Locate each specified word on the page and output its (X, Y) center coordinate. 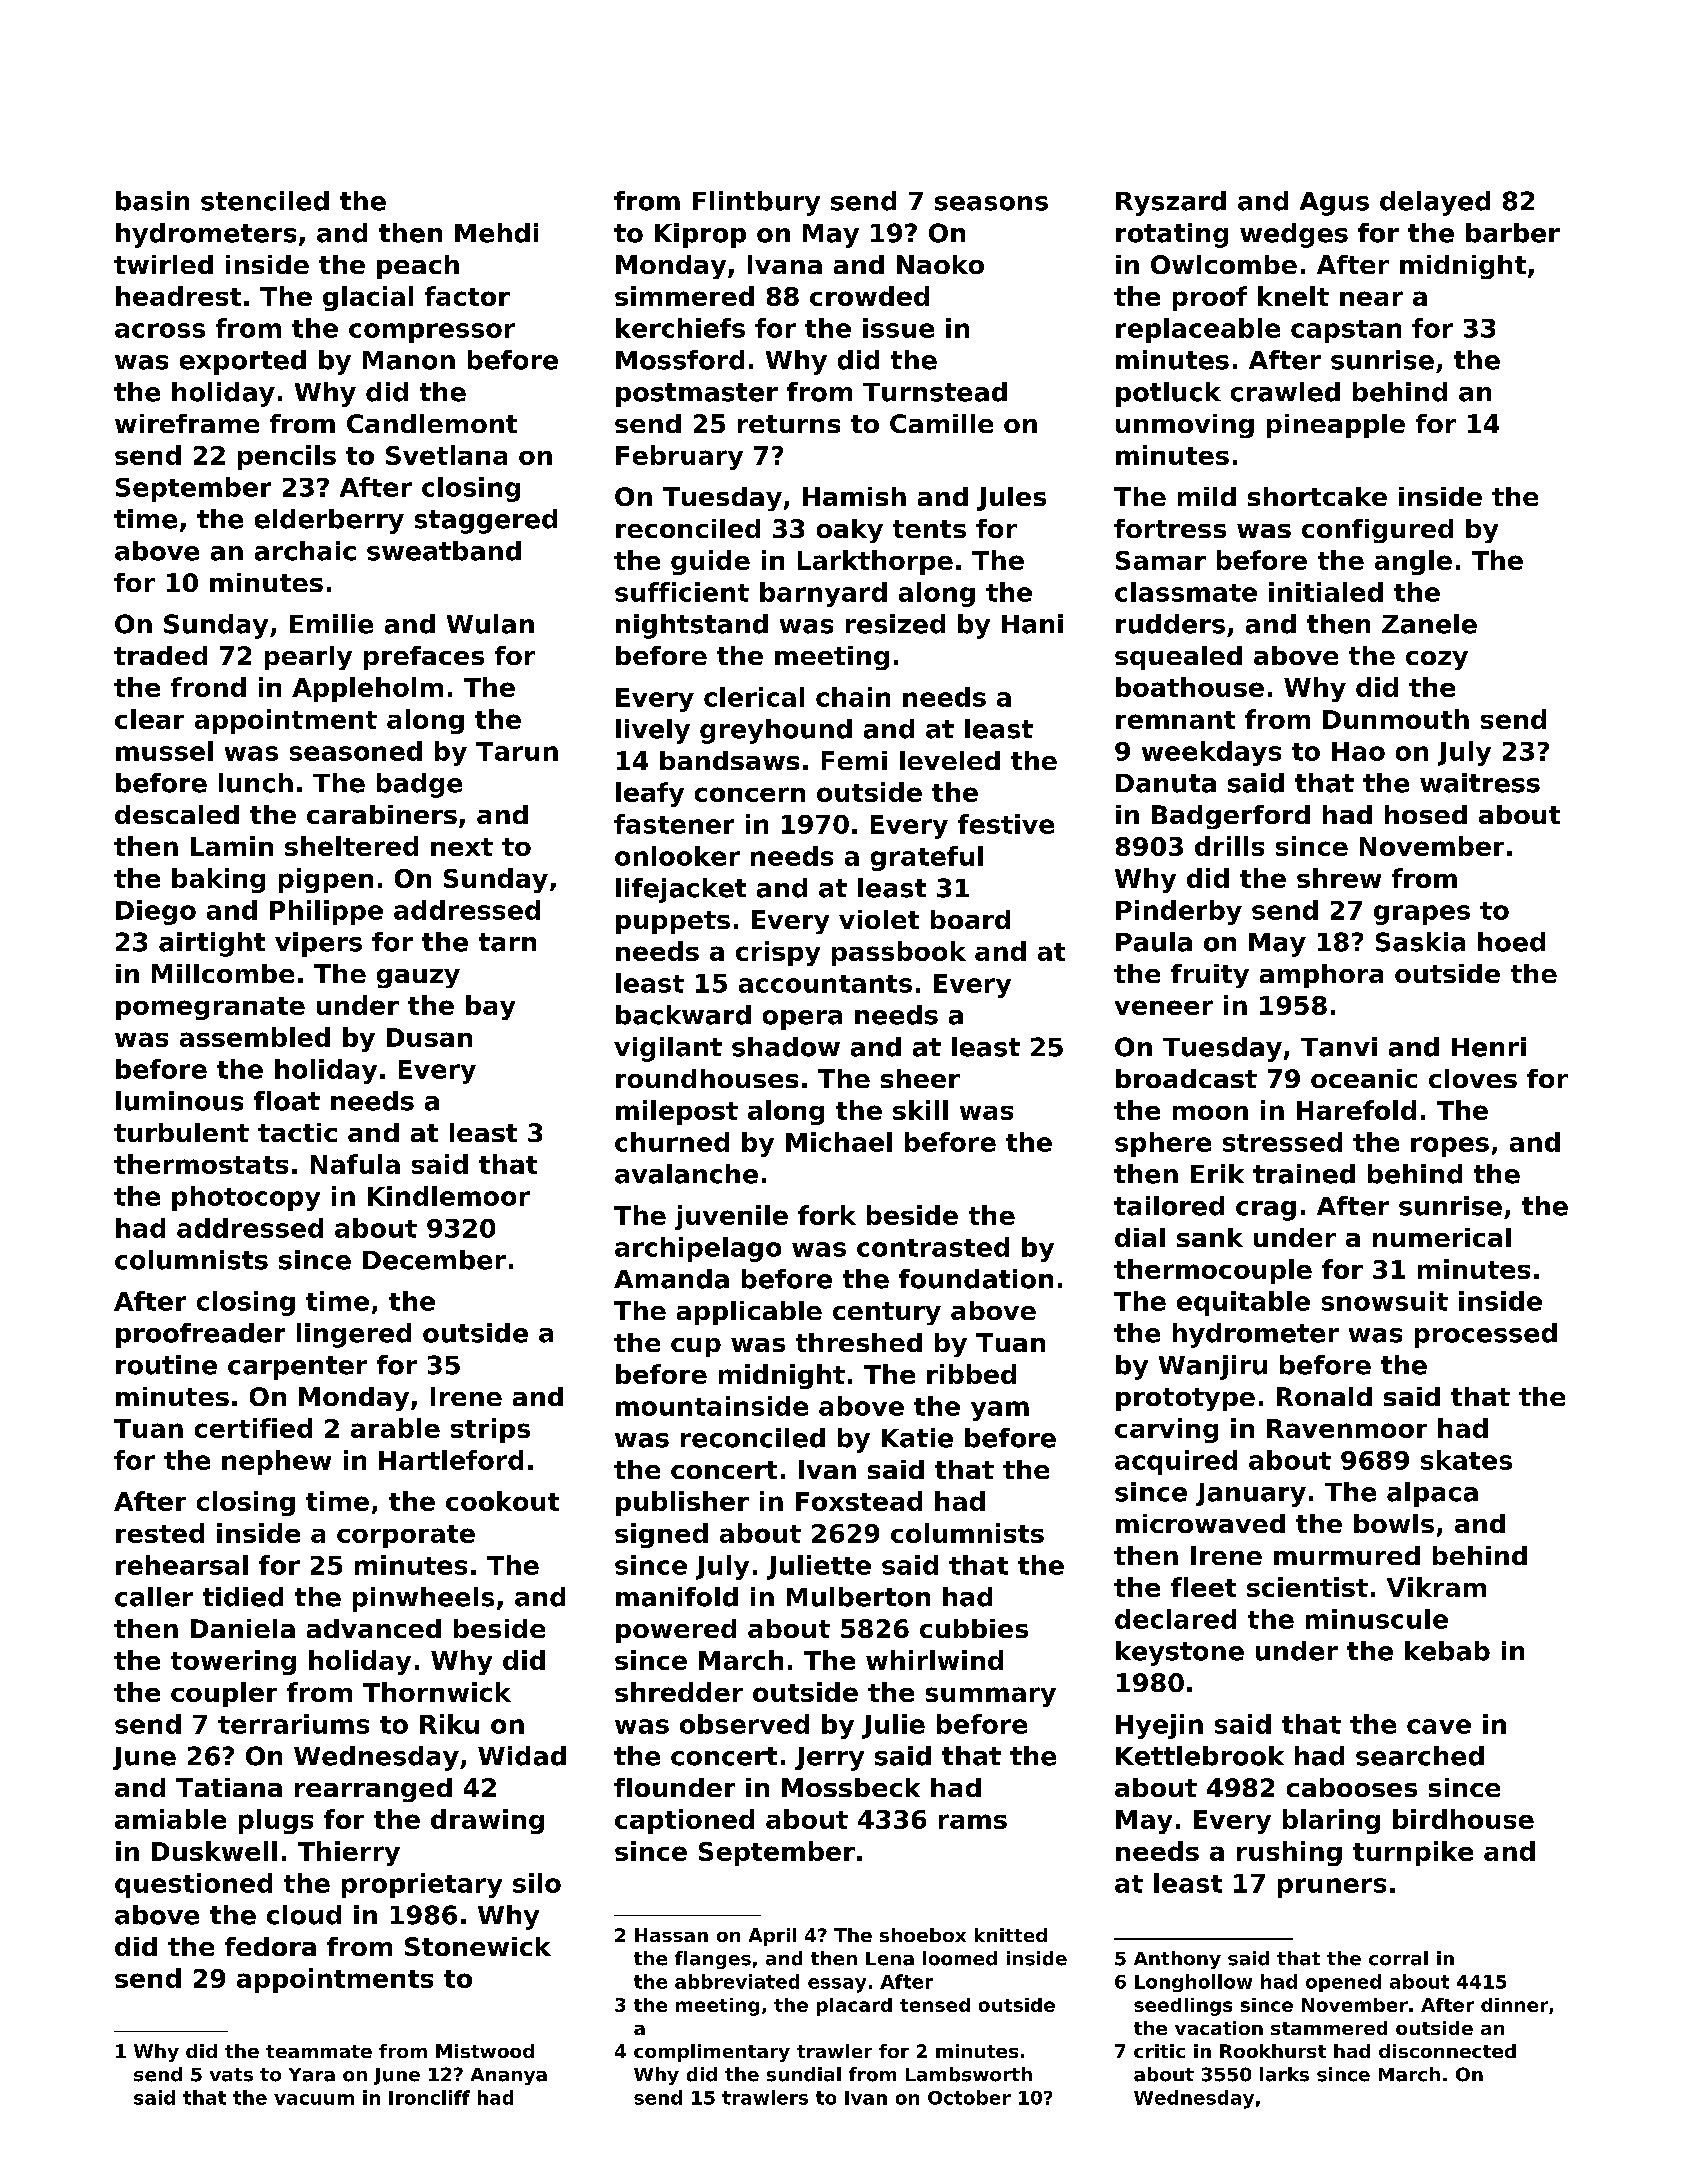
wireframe (187, 423)
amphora (1321, 976)
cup (696, 1347)
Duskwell (214, 1851)
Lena (890, 1959)
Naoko (940, 264)
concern (750, 794)
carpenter (297, 1368)
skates (1466, 1460)
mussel (164, 751)
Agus (1334, 204)
